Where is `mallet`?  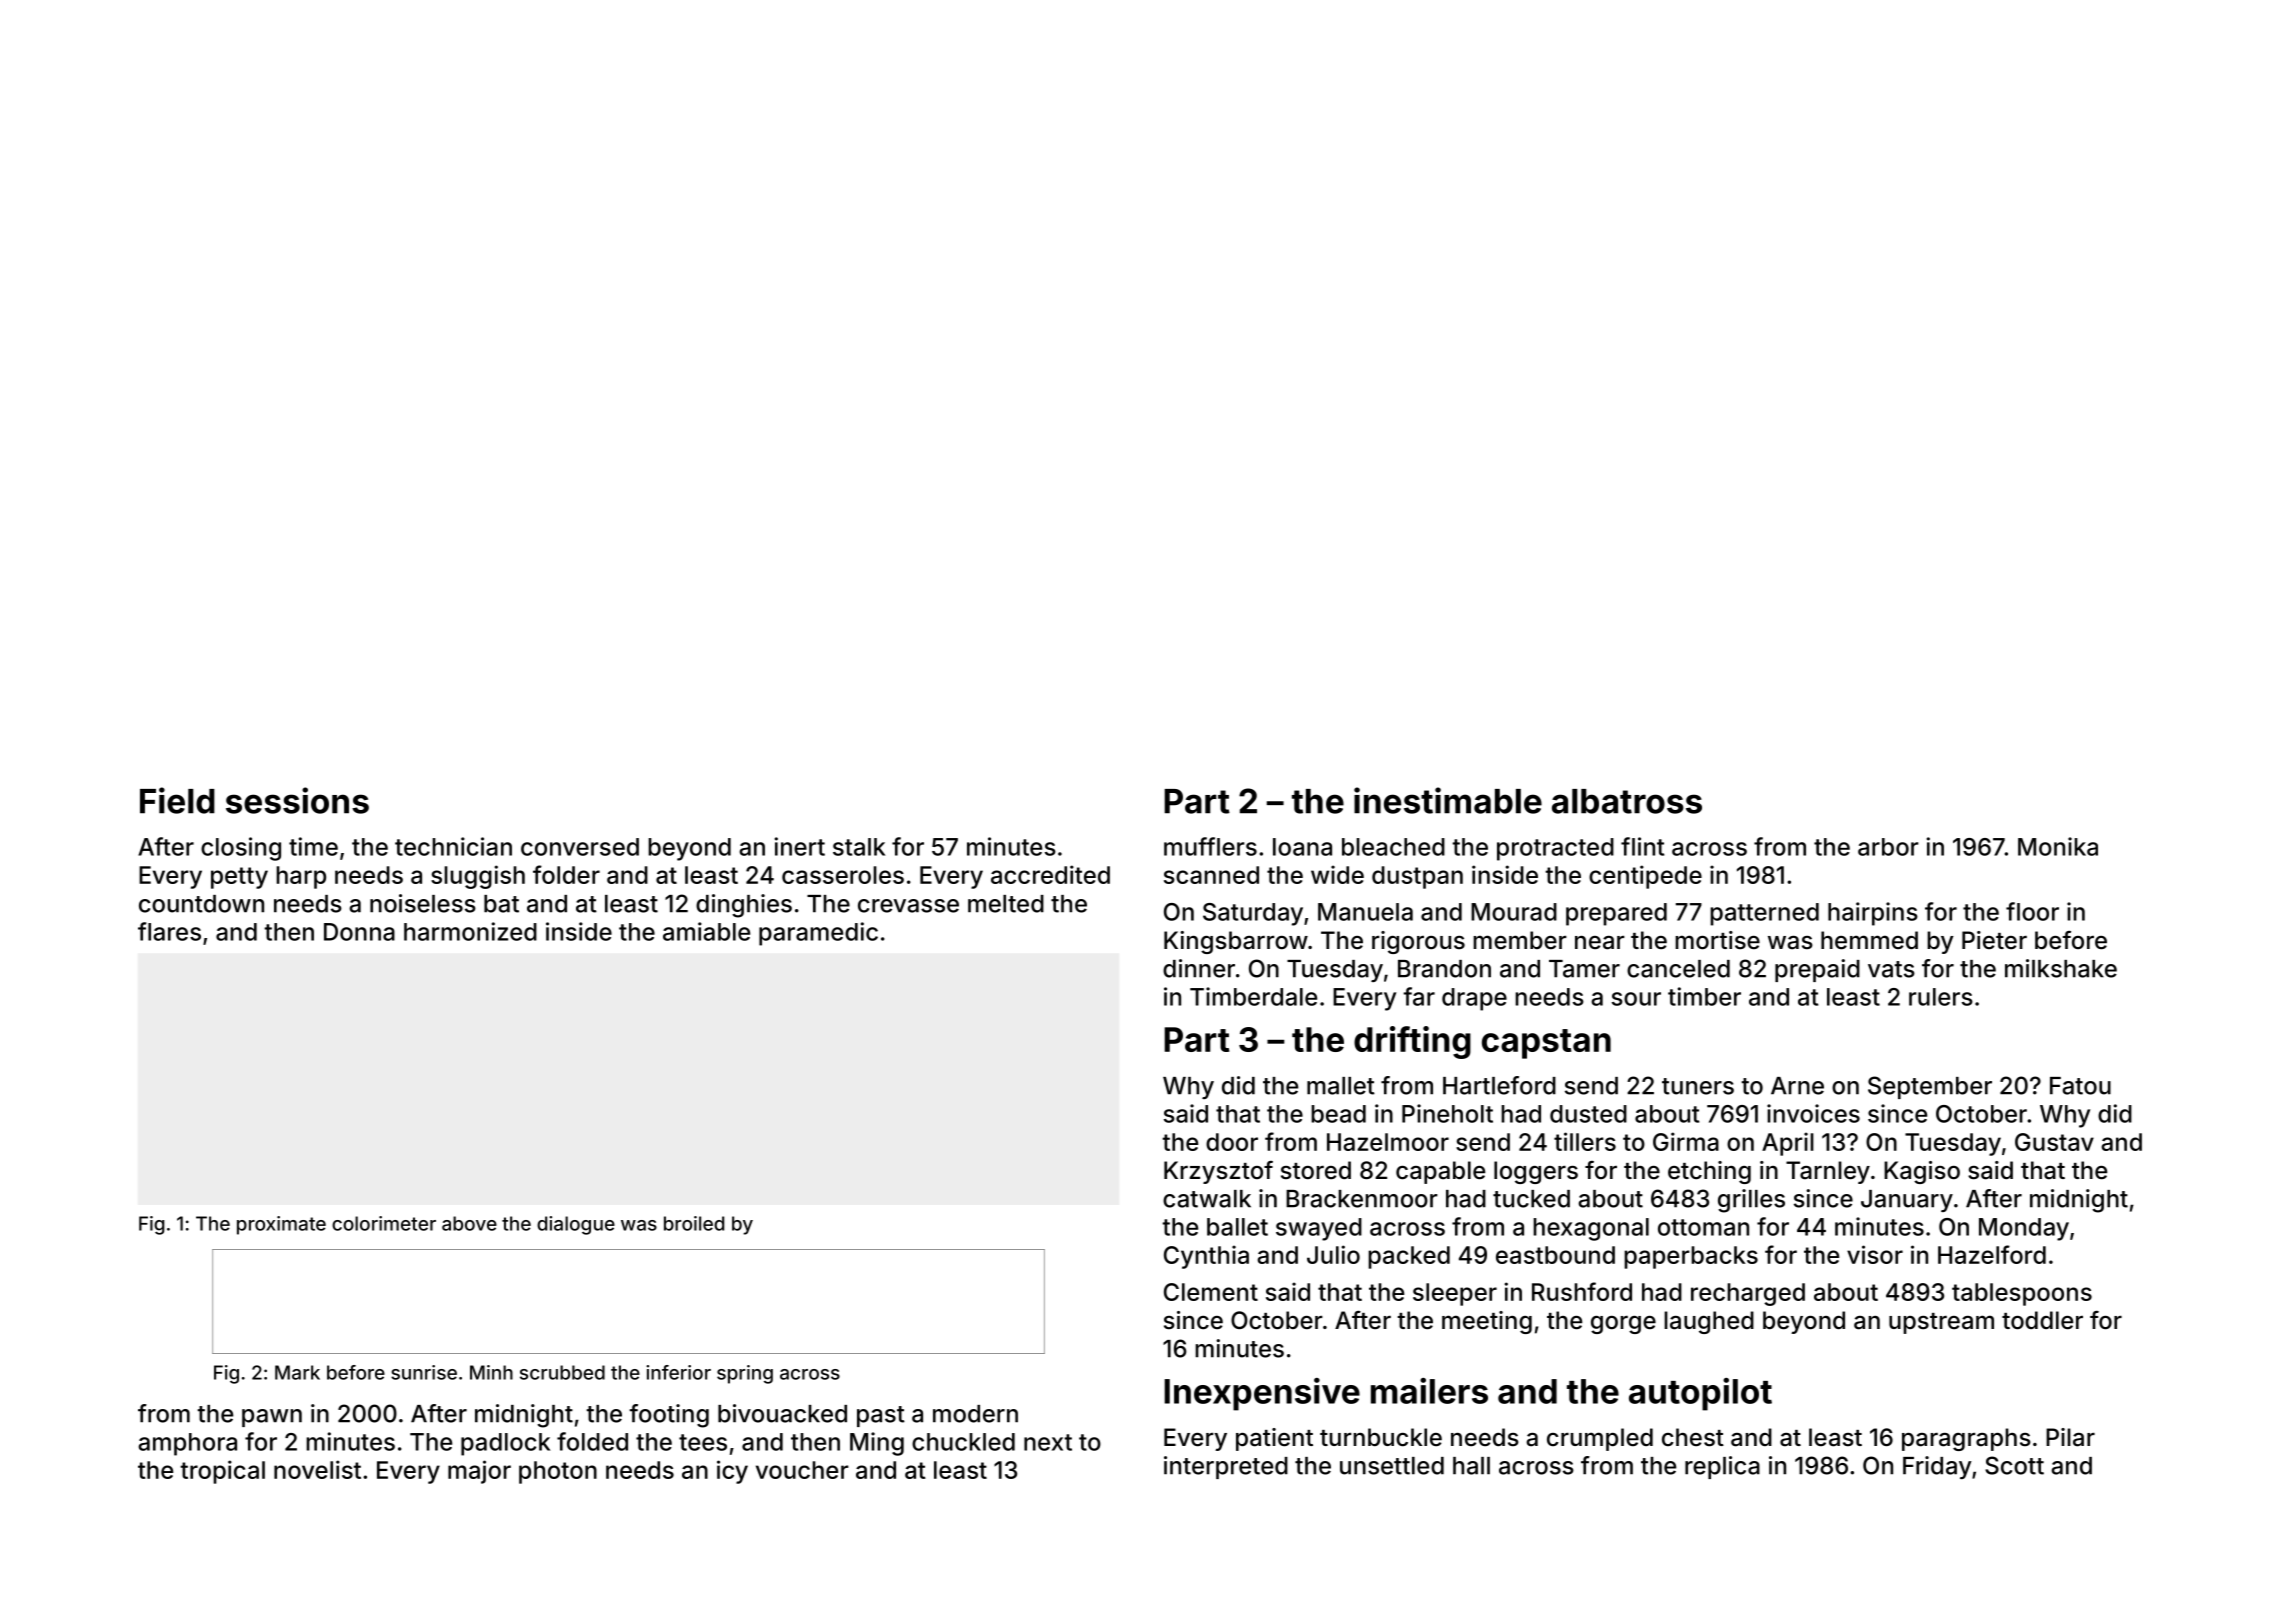
mallet is located at coordinates (1341, 1086).
